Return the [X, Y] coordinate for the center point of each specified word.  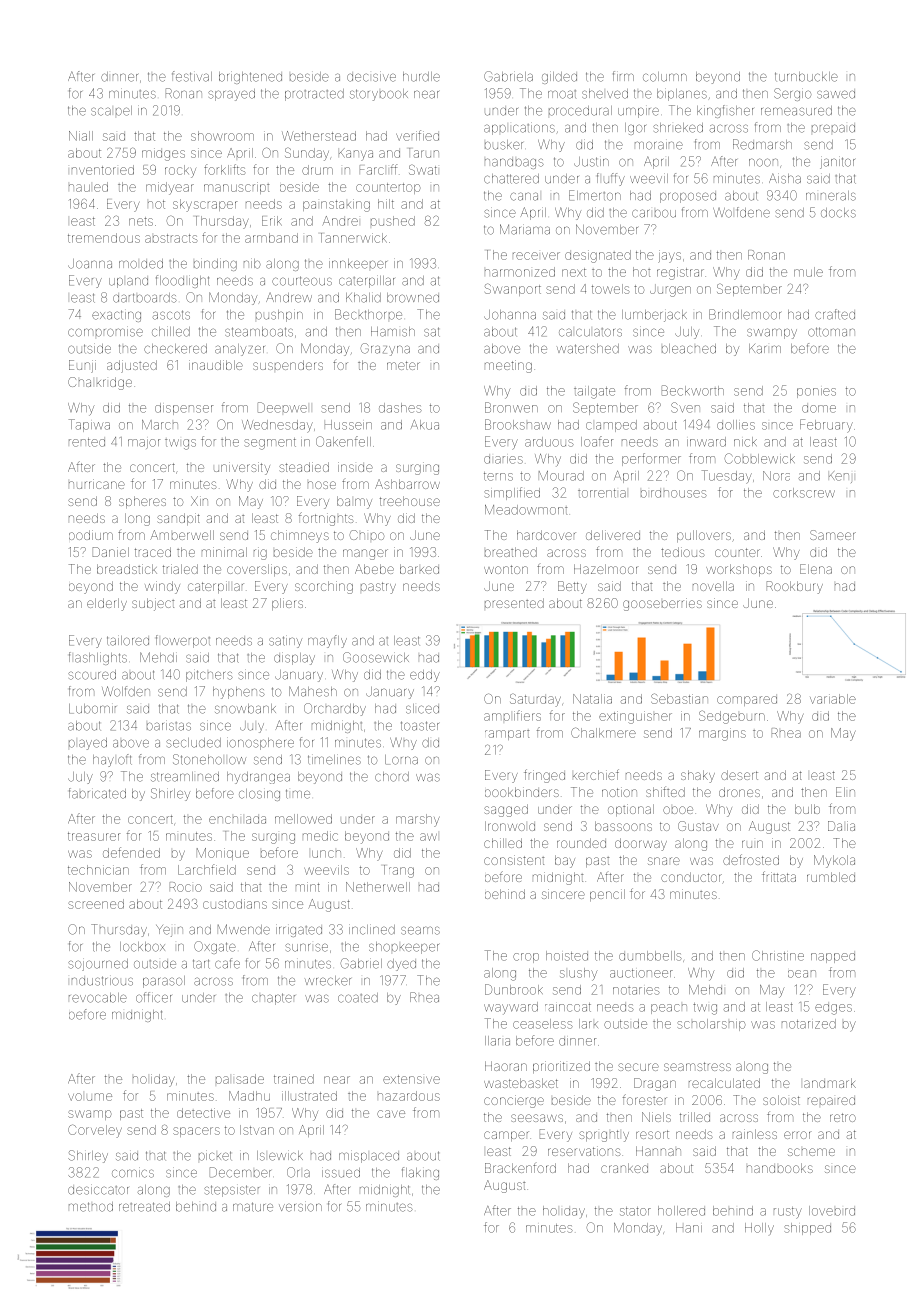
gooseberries [662, 604]
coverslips [257, 570]
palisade [240, 1079]
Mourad [561, 476]
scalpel [111, 111]
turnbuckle [806, 77]
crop [526, 958]
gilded [559, 77]
